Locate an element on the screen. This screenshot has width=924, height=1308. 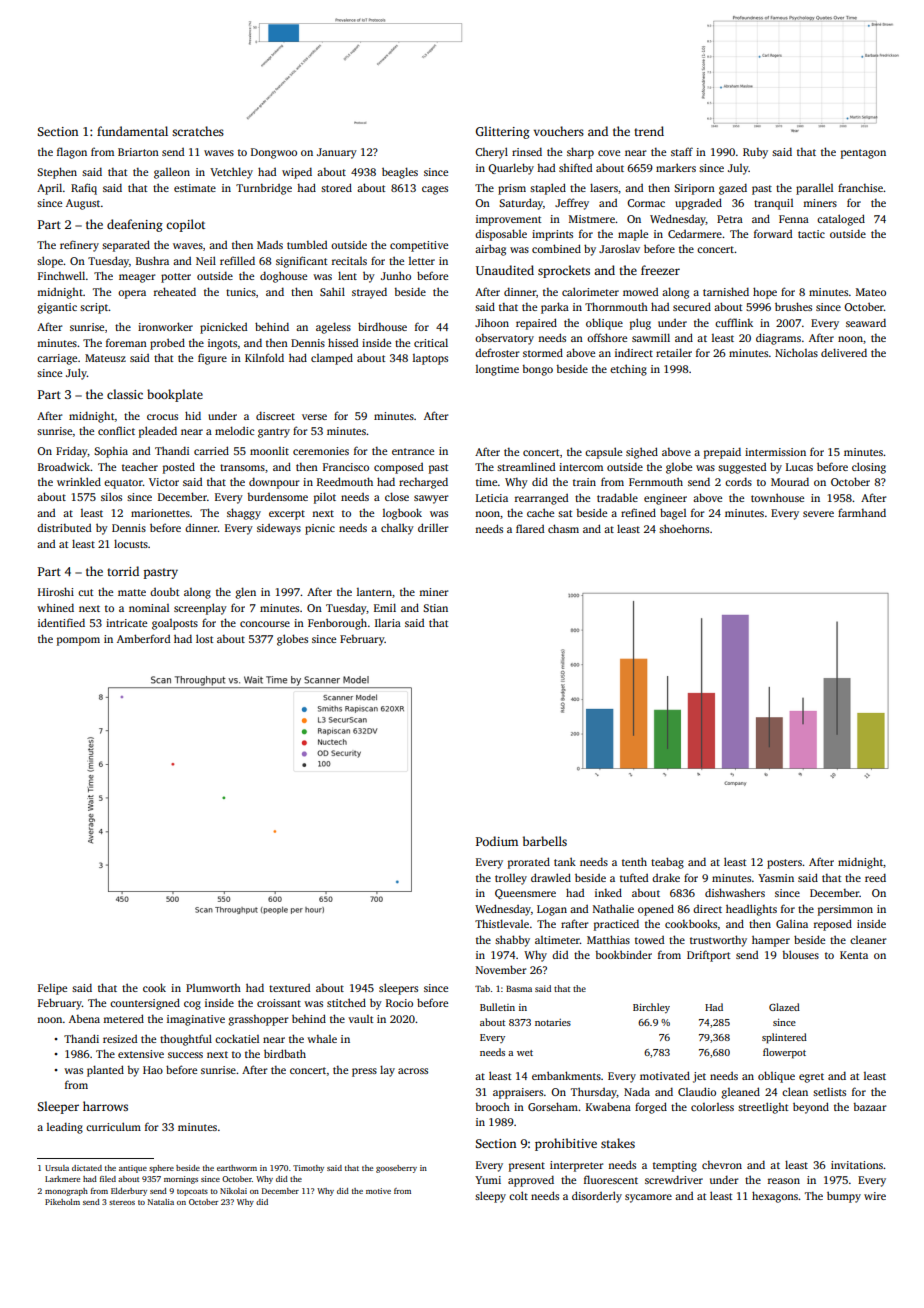
beagles is located at coordinates (400, 173).
